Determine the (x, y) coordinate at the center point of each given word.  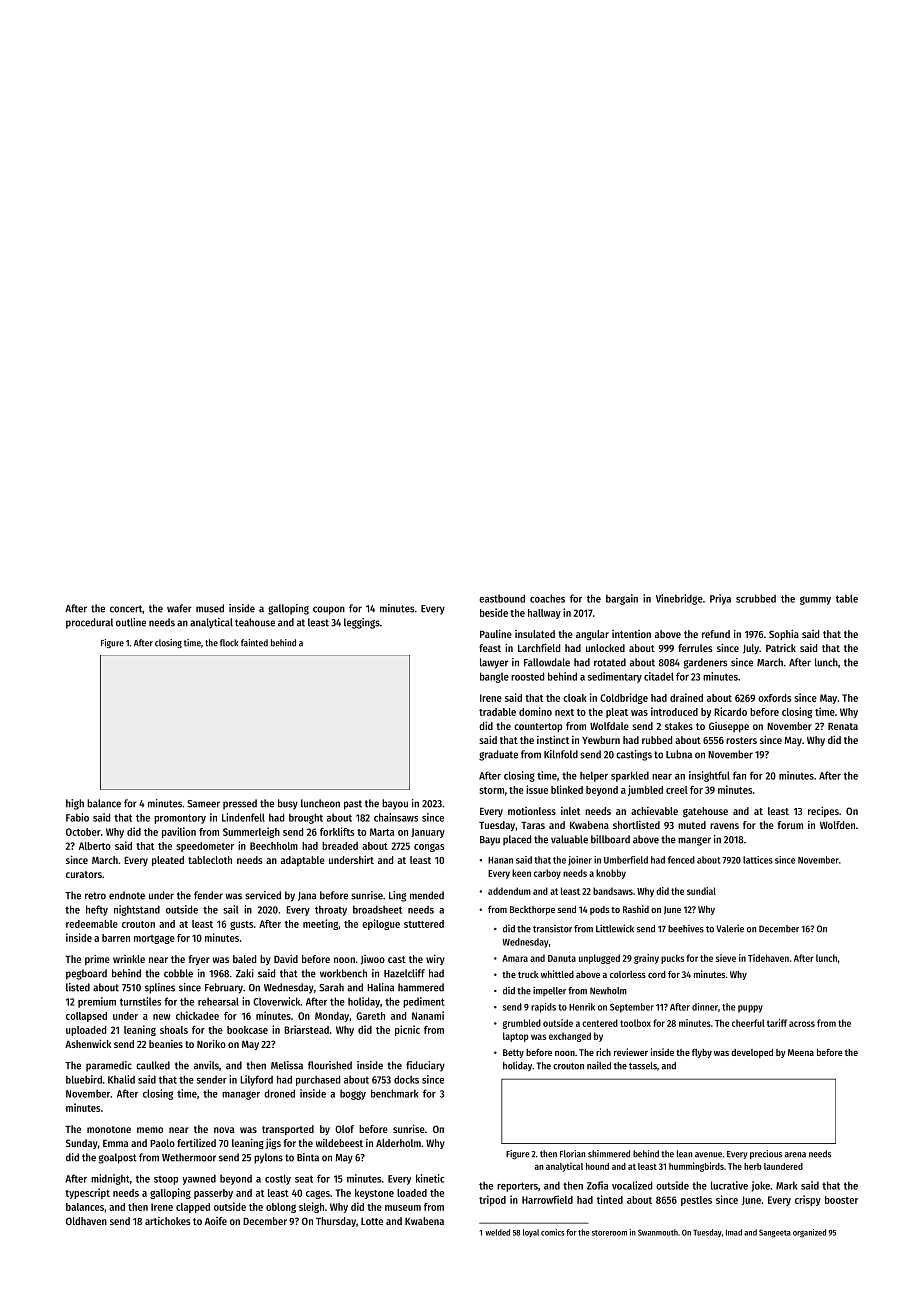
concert (126, 609)
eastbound (502, 598)
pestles (696, 1201)
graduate (498, 755)
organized (809, 1233)
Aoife (216, 1221)
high (75, 804)
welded (497, 1232)
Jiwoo (373, 960)
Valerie (730, 928)
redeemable (92, 924)
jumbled (645, 790)
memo (150, 1130)
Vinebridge (679, 599)
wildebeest (339, 1143)
